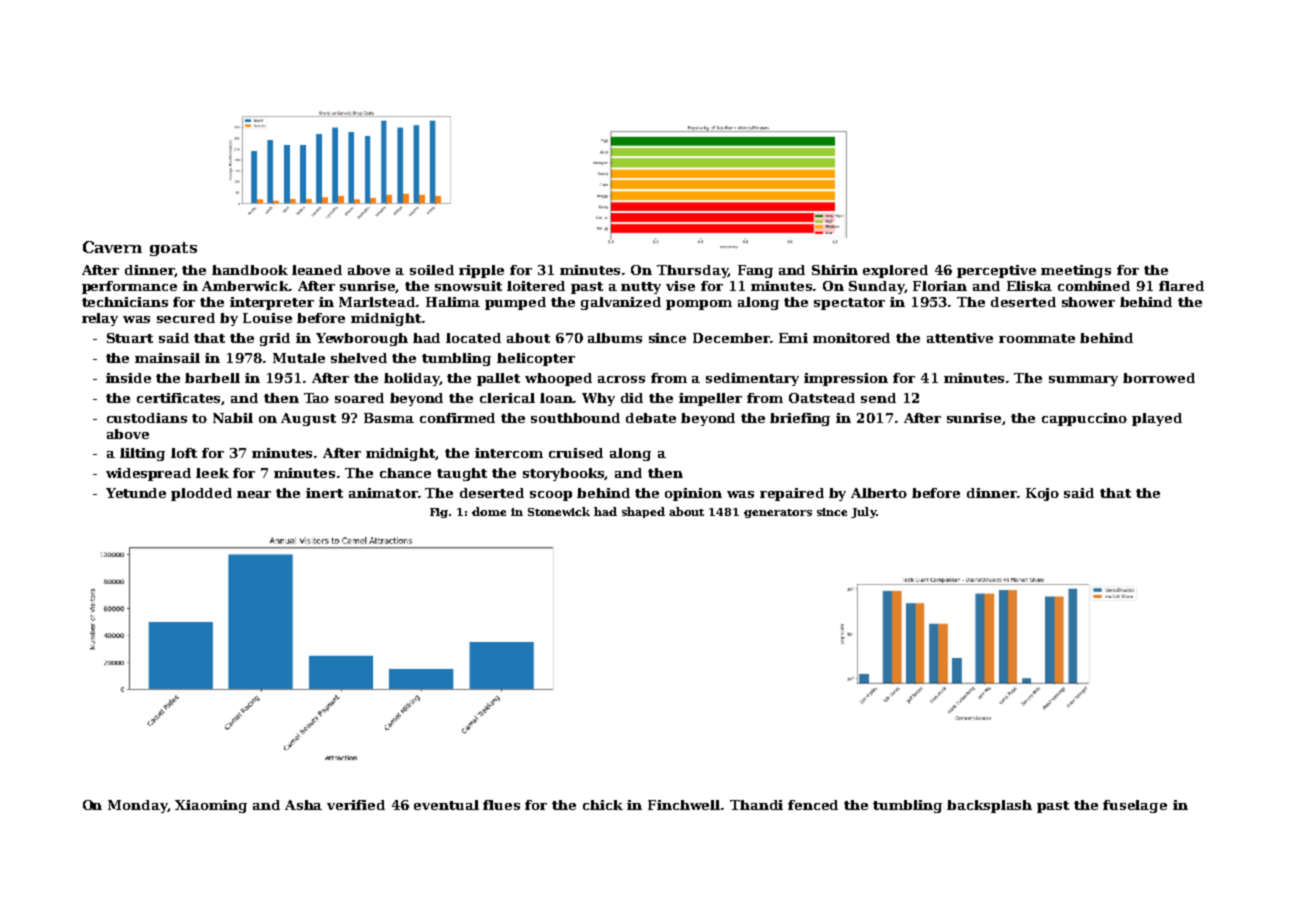  I want to click on send, so click(878, 398).
